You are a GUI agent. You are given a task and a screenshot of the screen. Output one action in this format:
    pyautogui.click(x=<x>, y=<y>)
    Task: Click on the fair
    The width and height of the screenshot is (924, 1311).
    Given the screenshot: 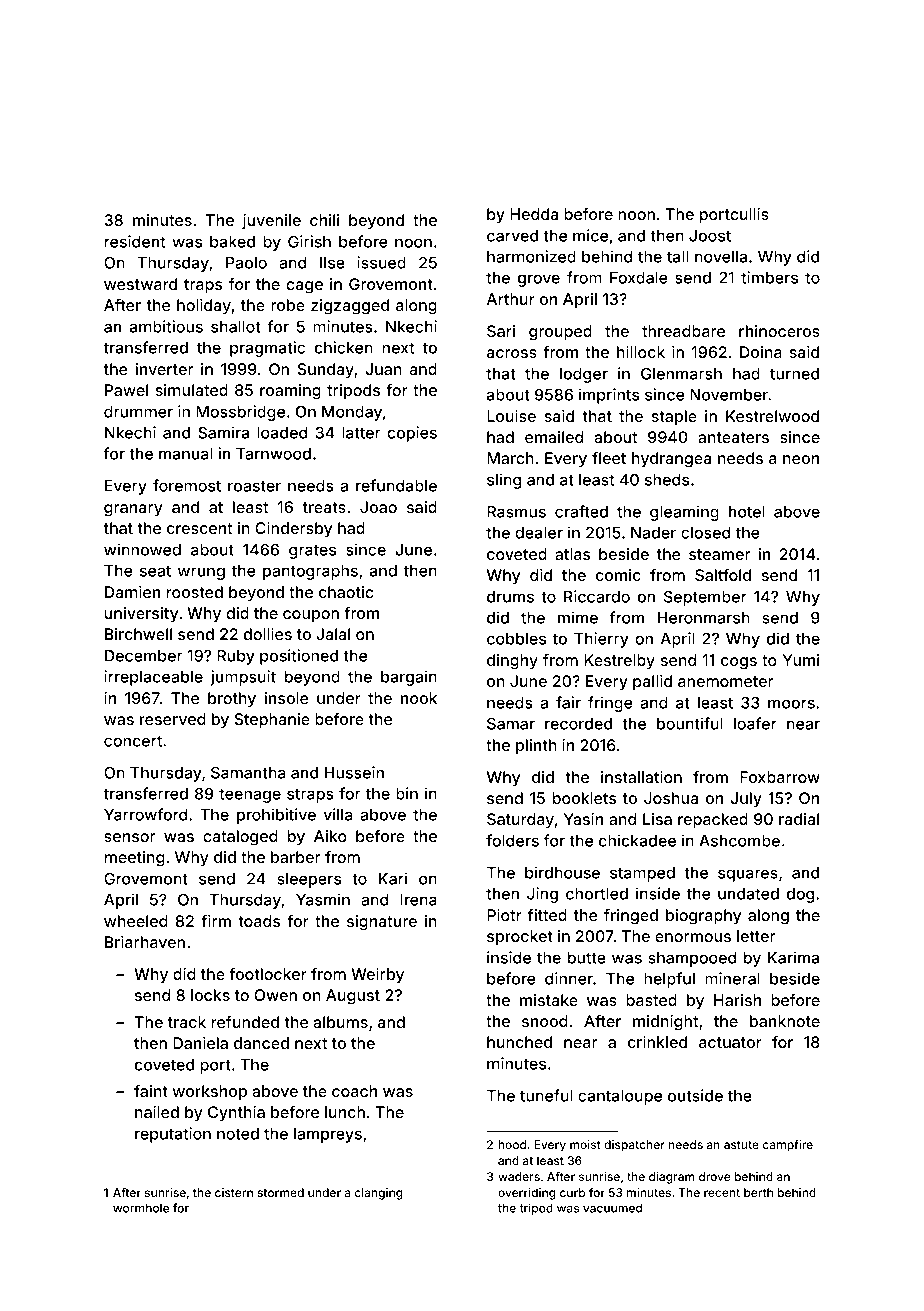 What is the action you would take?
    pyautogui.click(x=568, y=702)
